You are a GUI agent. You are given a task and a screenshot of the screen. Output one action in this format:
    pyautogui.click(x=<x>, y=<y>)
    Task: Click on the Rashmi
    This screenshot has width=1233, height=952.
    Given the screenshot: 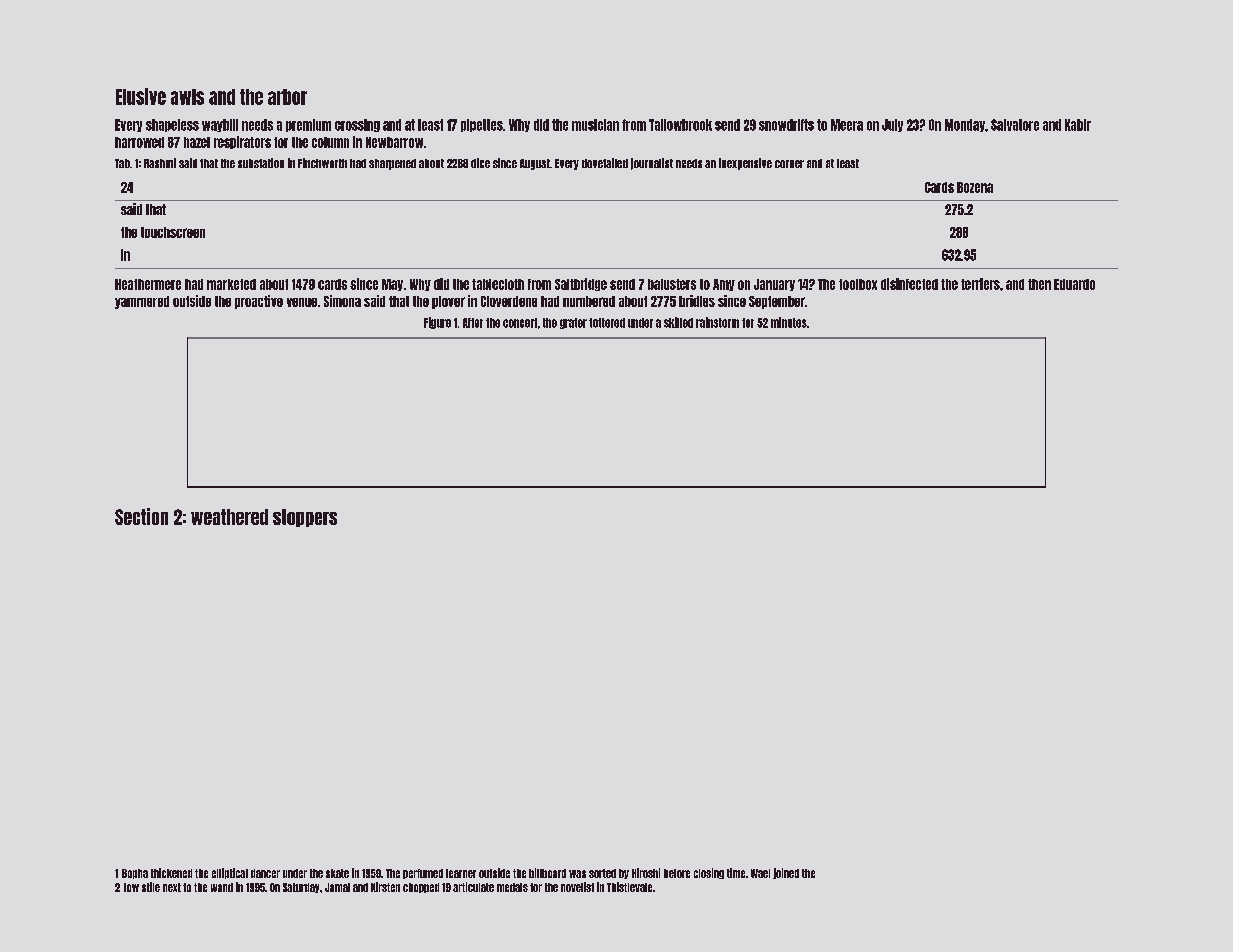 What is the action you would take?
    pyautogui.click(x=160, y=163)
